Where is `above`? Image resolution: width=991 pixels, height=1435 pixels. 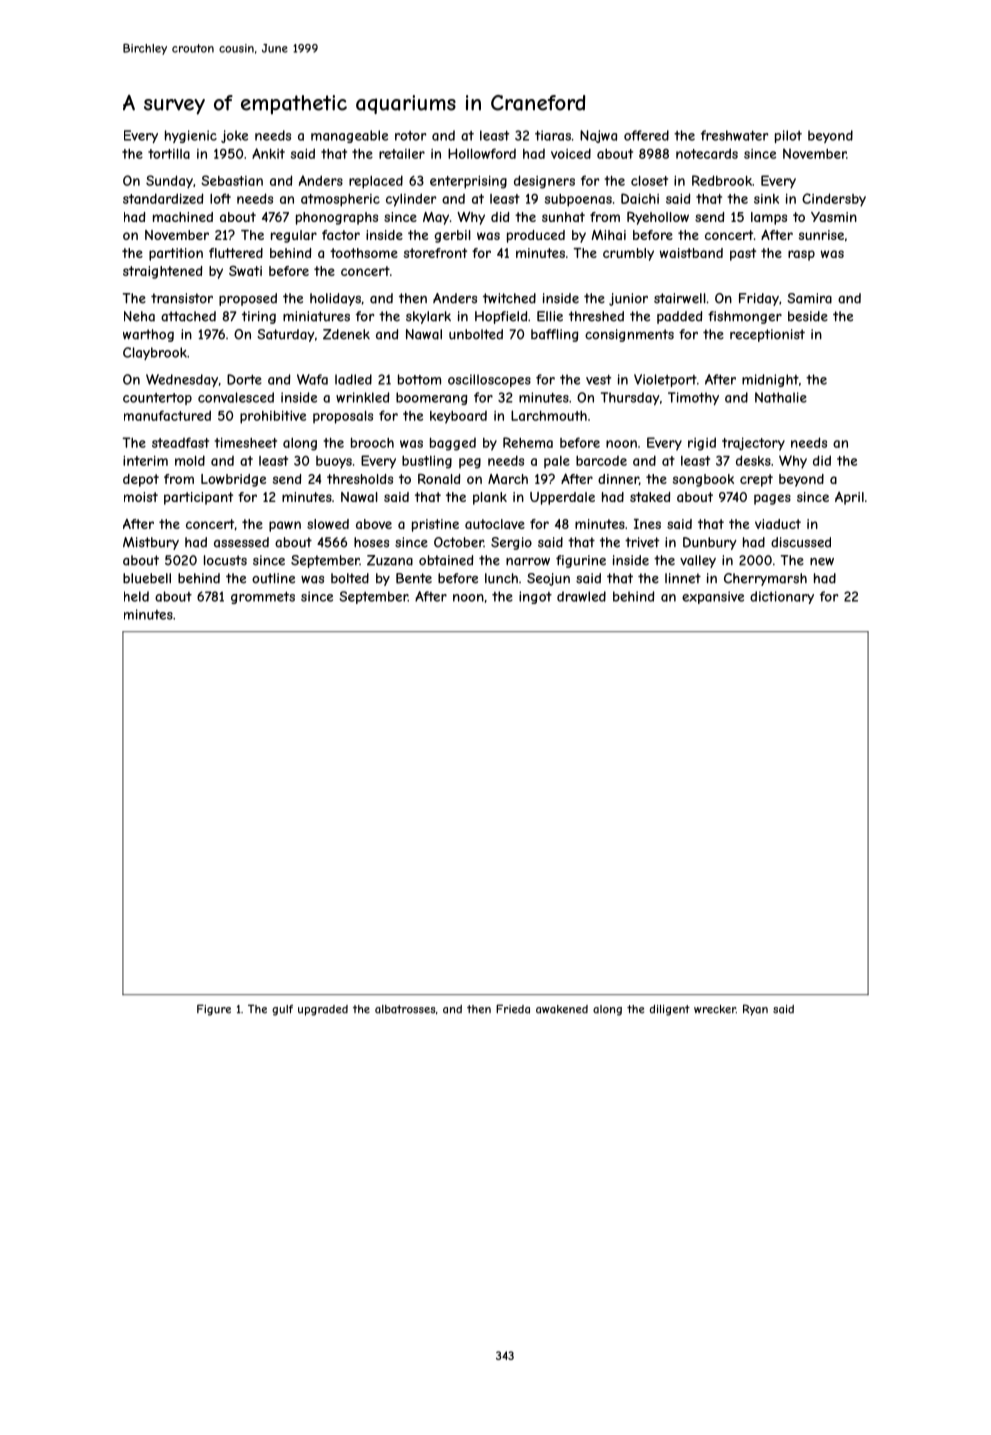
above is located at coordinates (374, 524).
